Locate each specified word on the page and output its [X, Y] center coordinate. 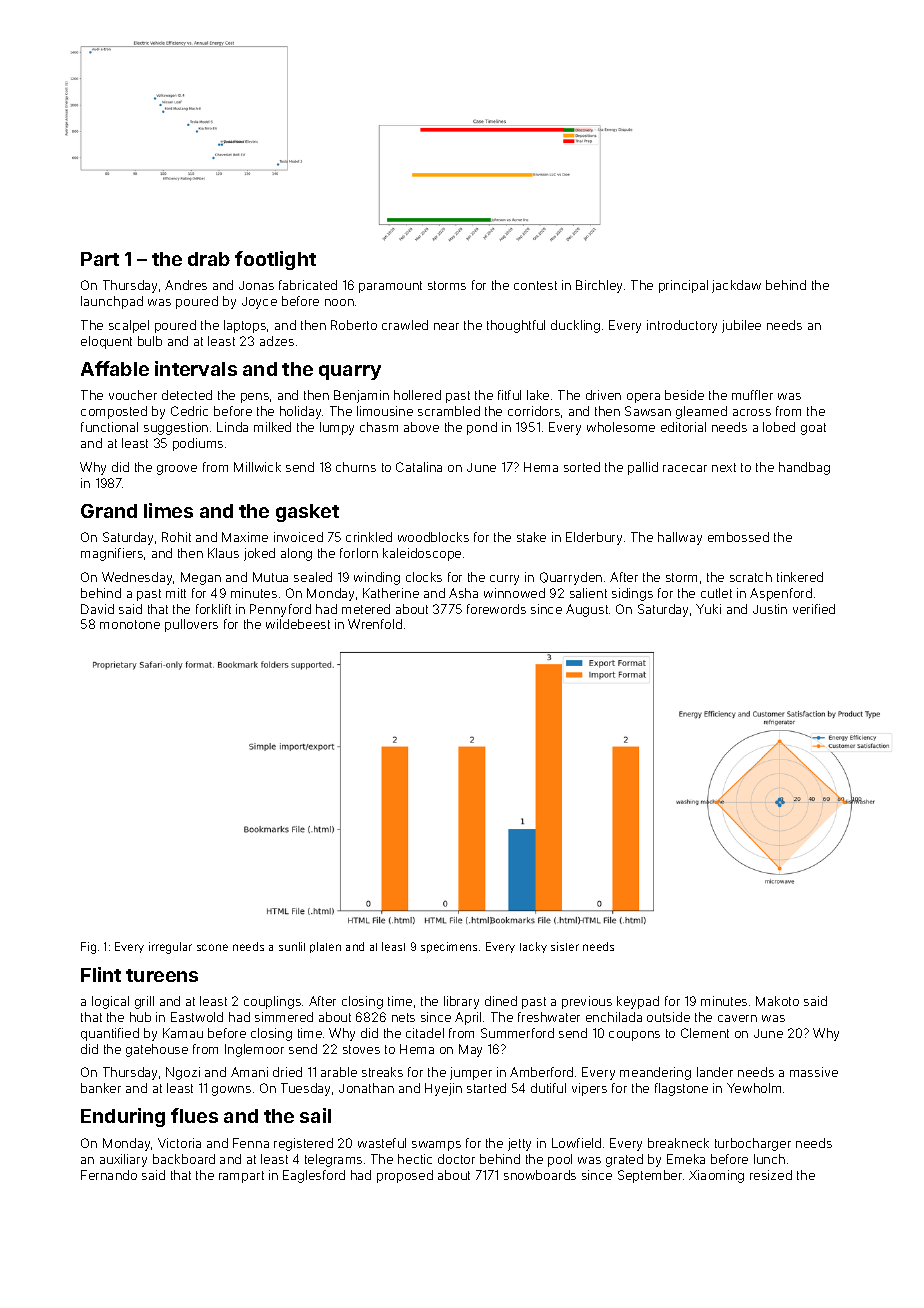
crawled [405, 325]
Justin [770, 609]
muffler [752, 395]
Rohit [176, 537]
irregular [170, 948]
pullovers [191, 625]
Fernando [109, 1175]
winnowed [514, 593]
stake [531, 537]
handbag [804, 468]
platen [325, 947]
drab [209, 259]
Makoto [777, 1001]
